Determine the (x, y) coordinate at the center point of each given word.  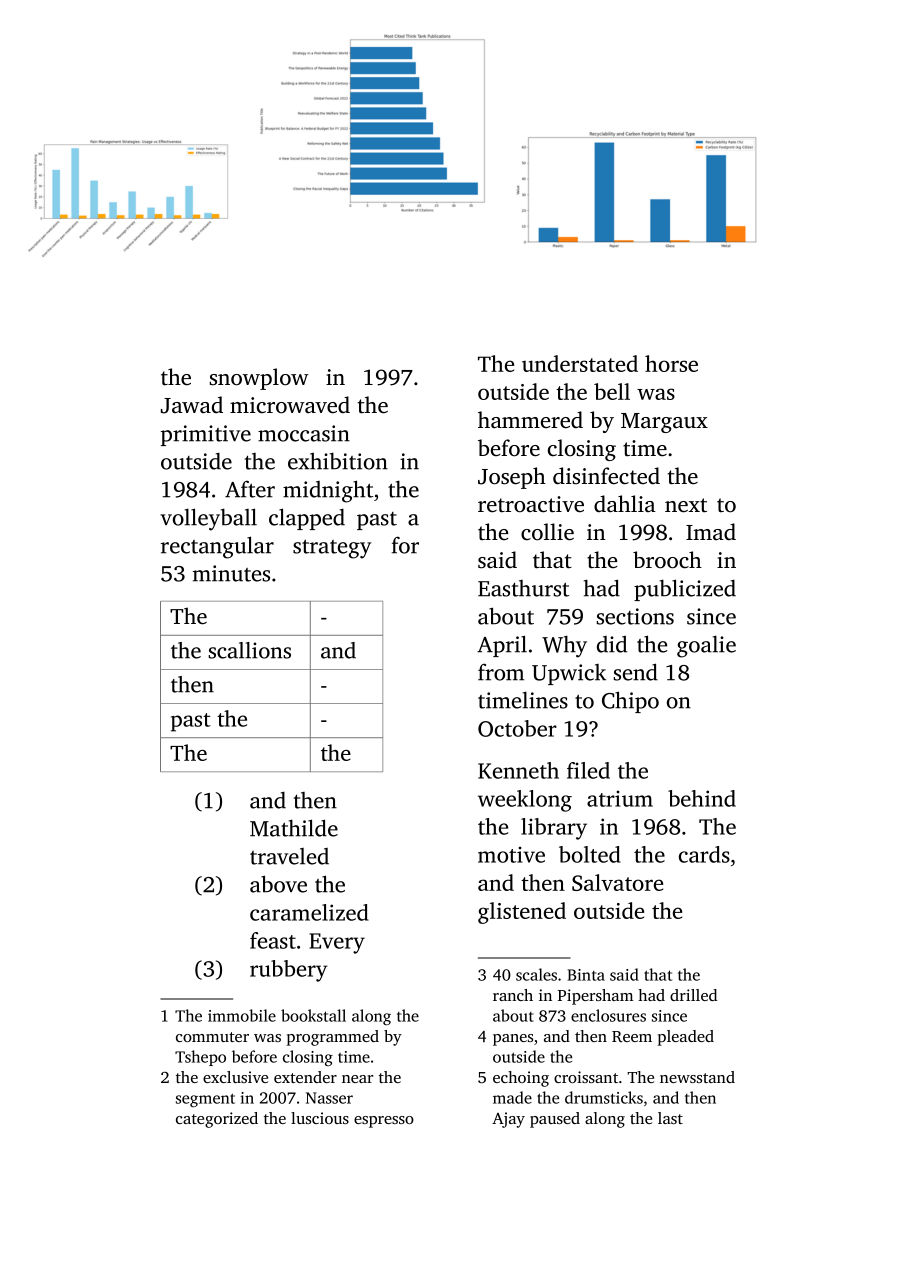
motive (511, 854)
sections (635, 616)
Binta (586, 975)
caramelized (309, 912)
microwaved (290, 405)
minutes (231, 573)
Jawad (192, 405)
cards (704, 854)
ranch (513, 995)
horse (671, 363)
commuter (212, 1037)
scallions (250, 650)
